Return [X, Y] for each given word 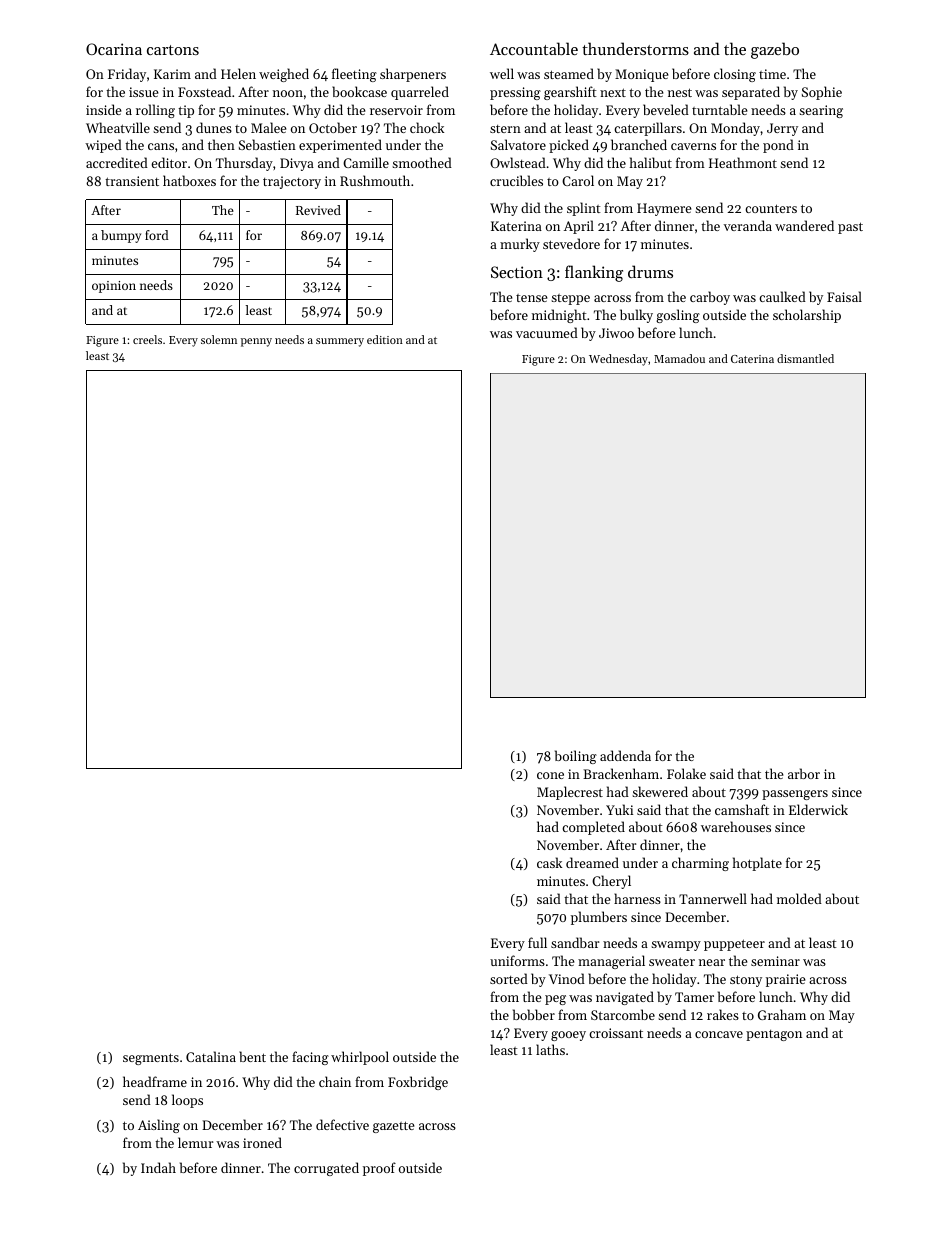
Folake [686, 773]
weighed [284, 75]
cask [549, 862]
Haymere [664, 209]
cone [550, 775]
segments [151, 1059]
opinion [114, 287]
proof [379, 1169]
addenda [625, 755]
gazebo [775, 50]
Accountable [534, 48]
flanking [594, 273]
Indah [158, 1167]
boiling [576, 757]
